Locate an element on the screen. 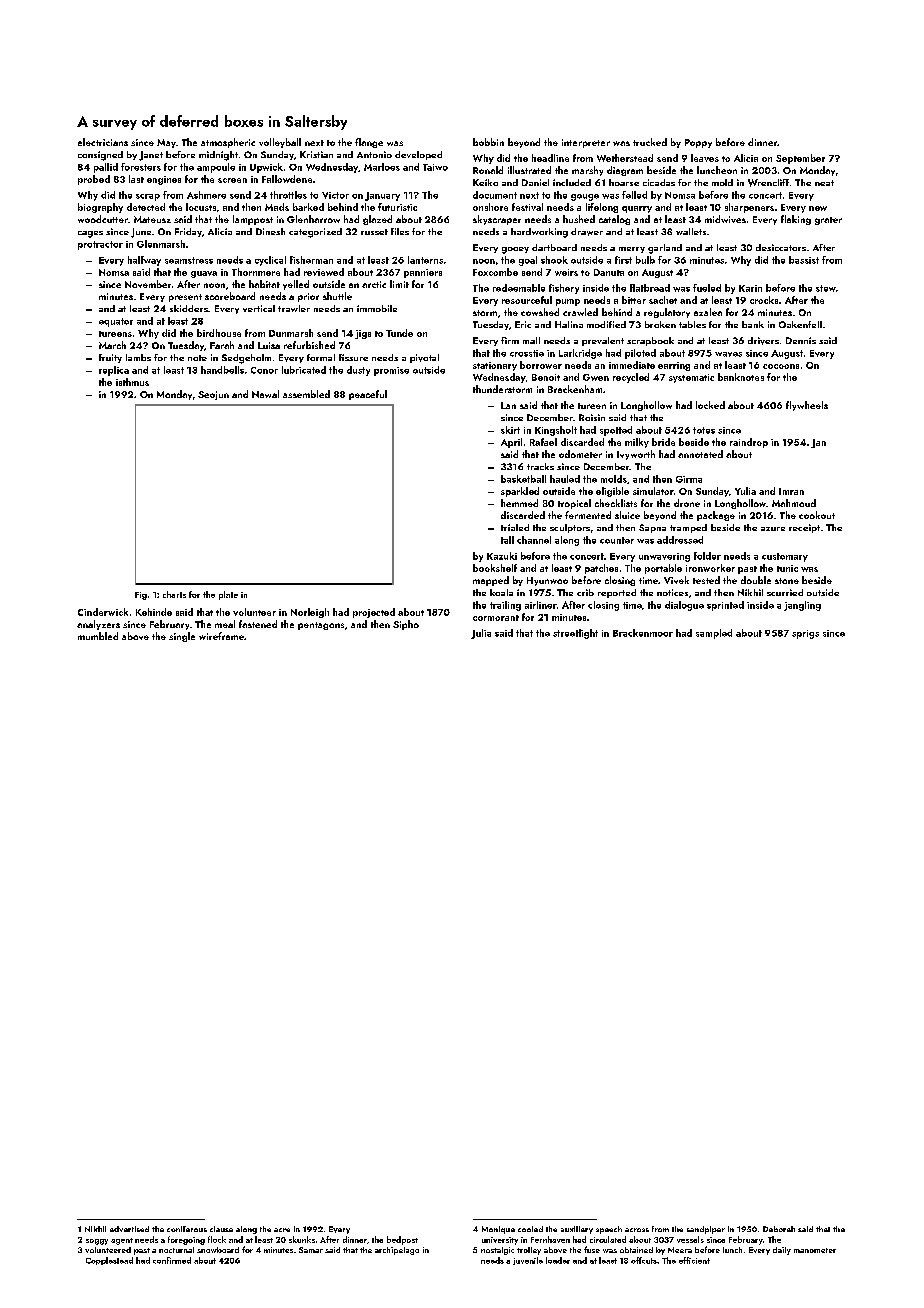  bobbin is located at coordinates (488, 142).
